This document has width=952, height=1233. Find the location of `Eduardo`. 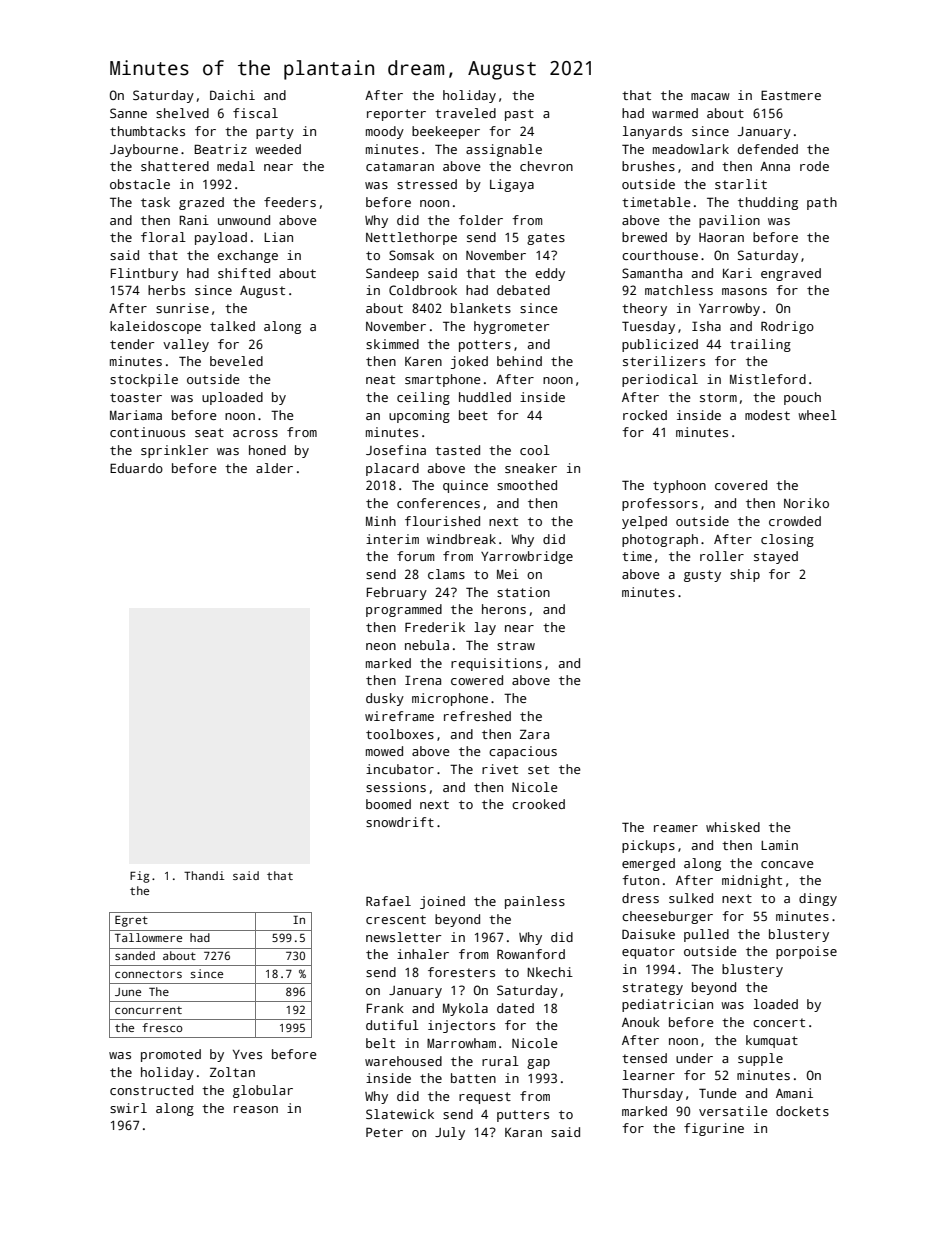

Eduardo is located at coordinates (136, 468).
